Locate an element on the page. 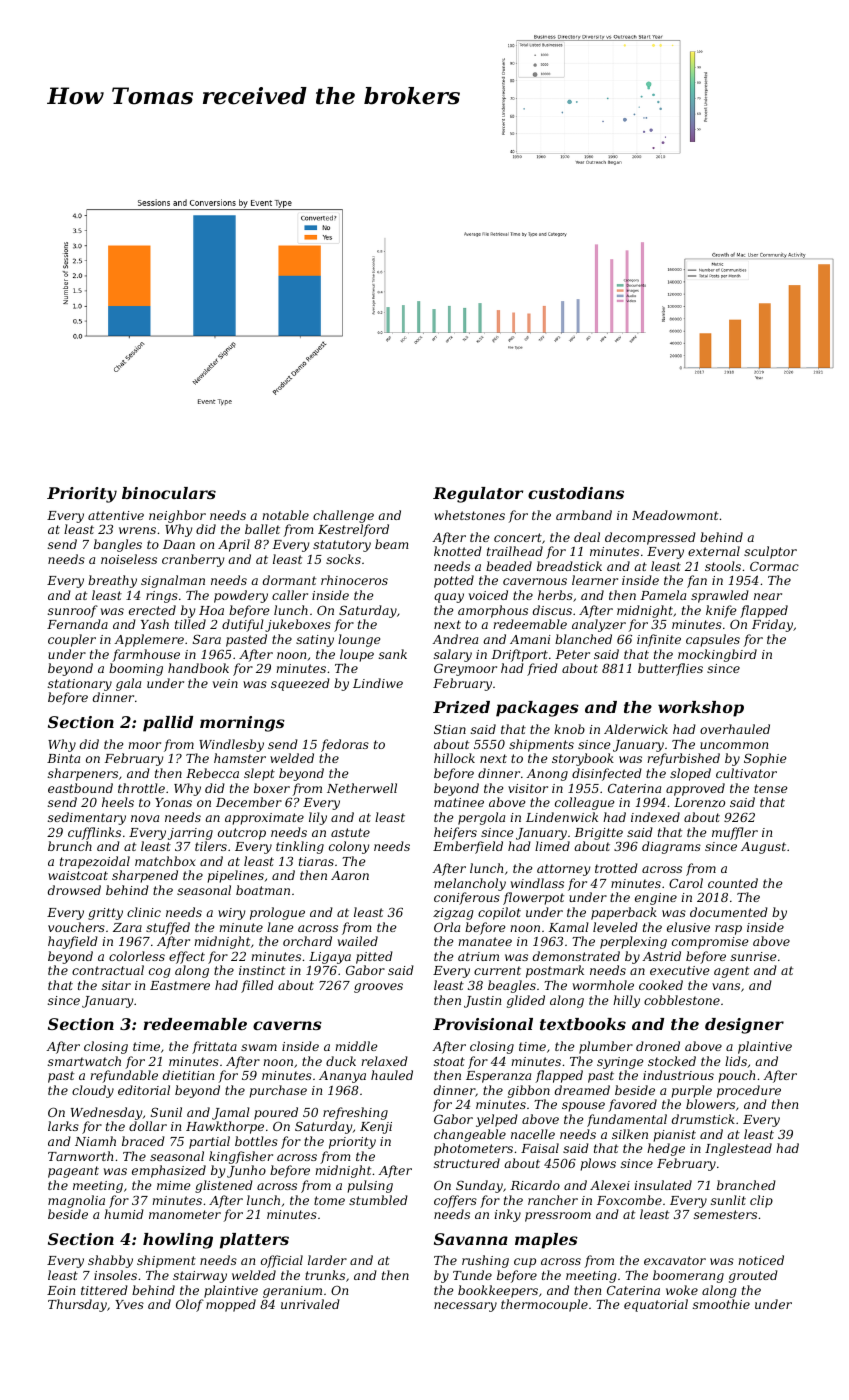 This image has height=1400, width=849. syringe is located at coordinates (620, 1063).
